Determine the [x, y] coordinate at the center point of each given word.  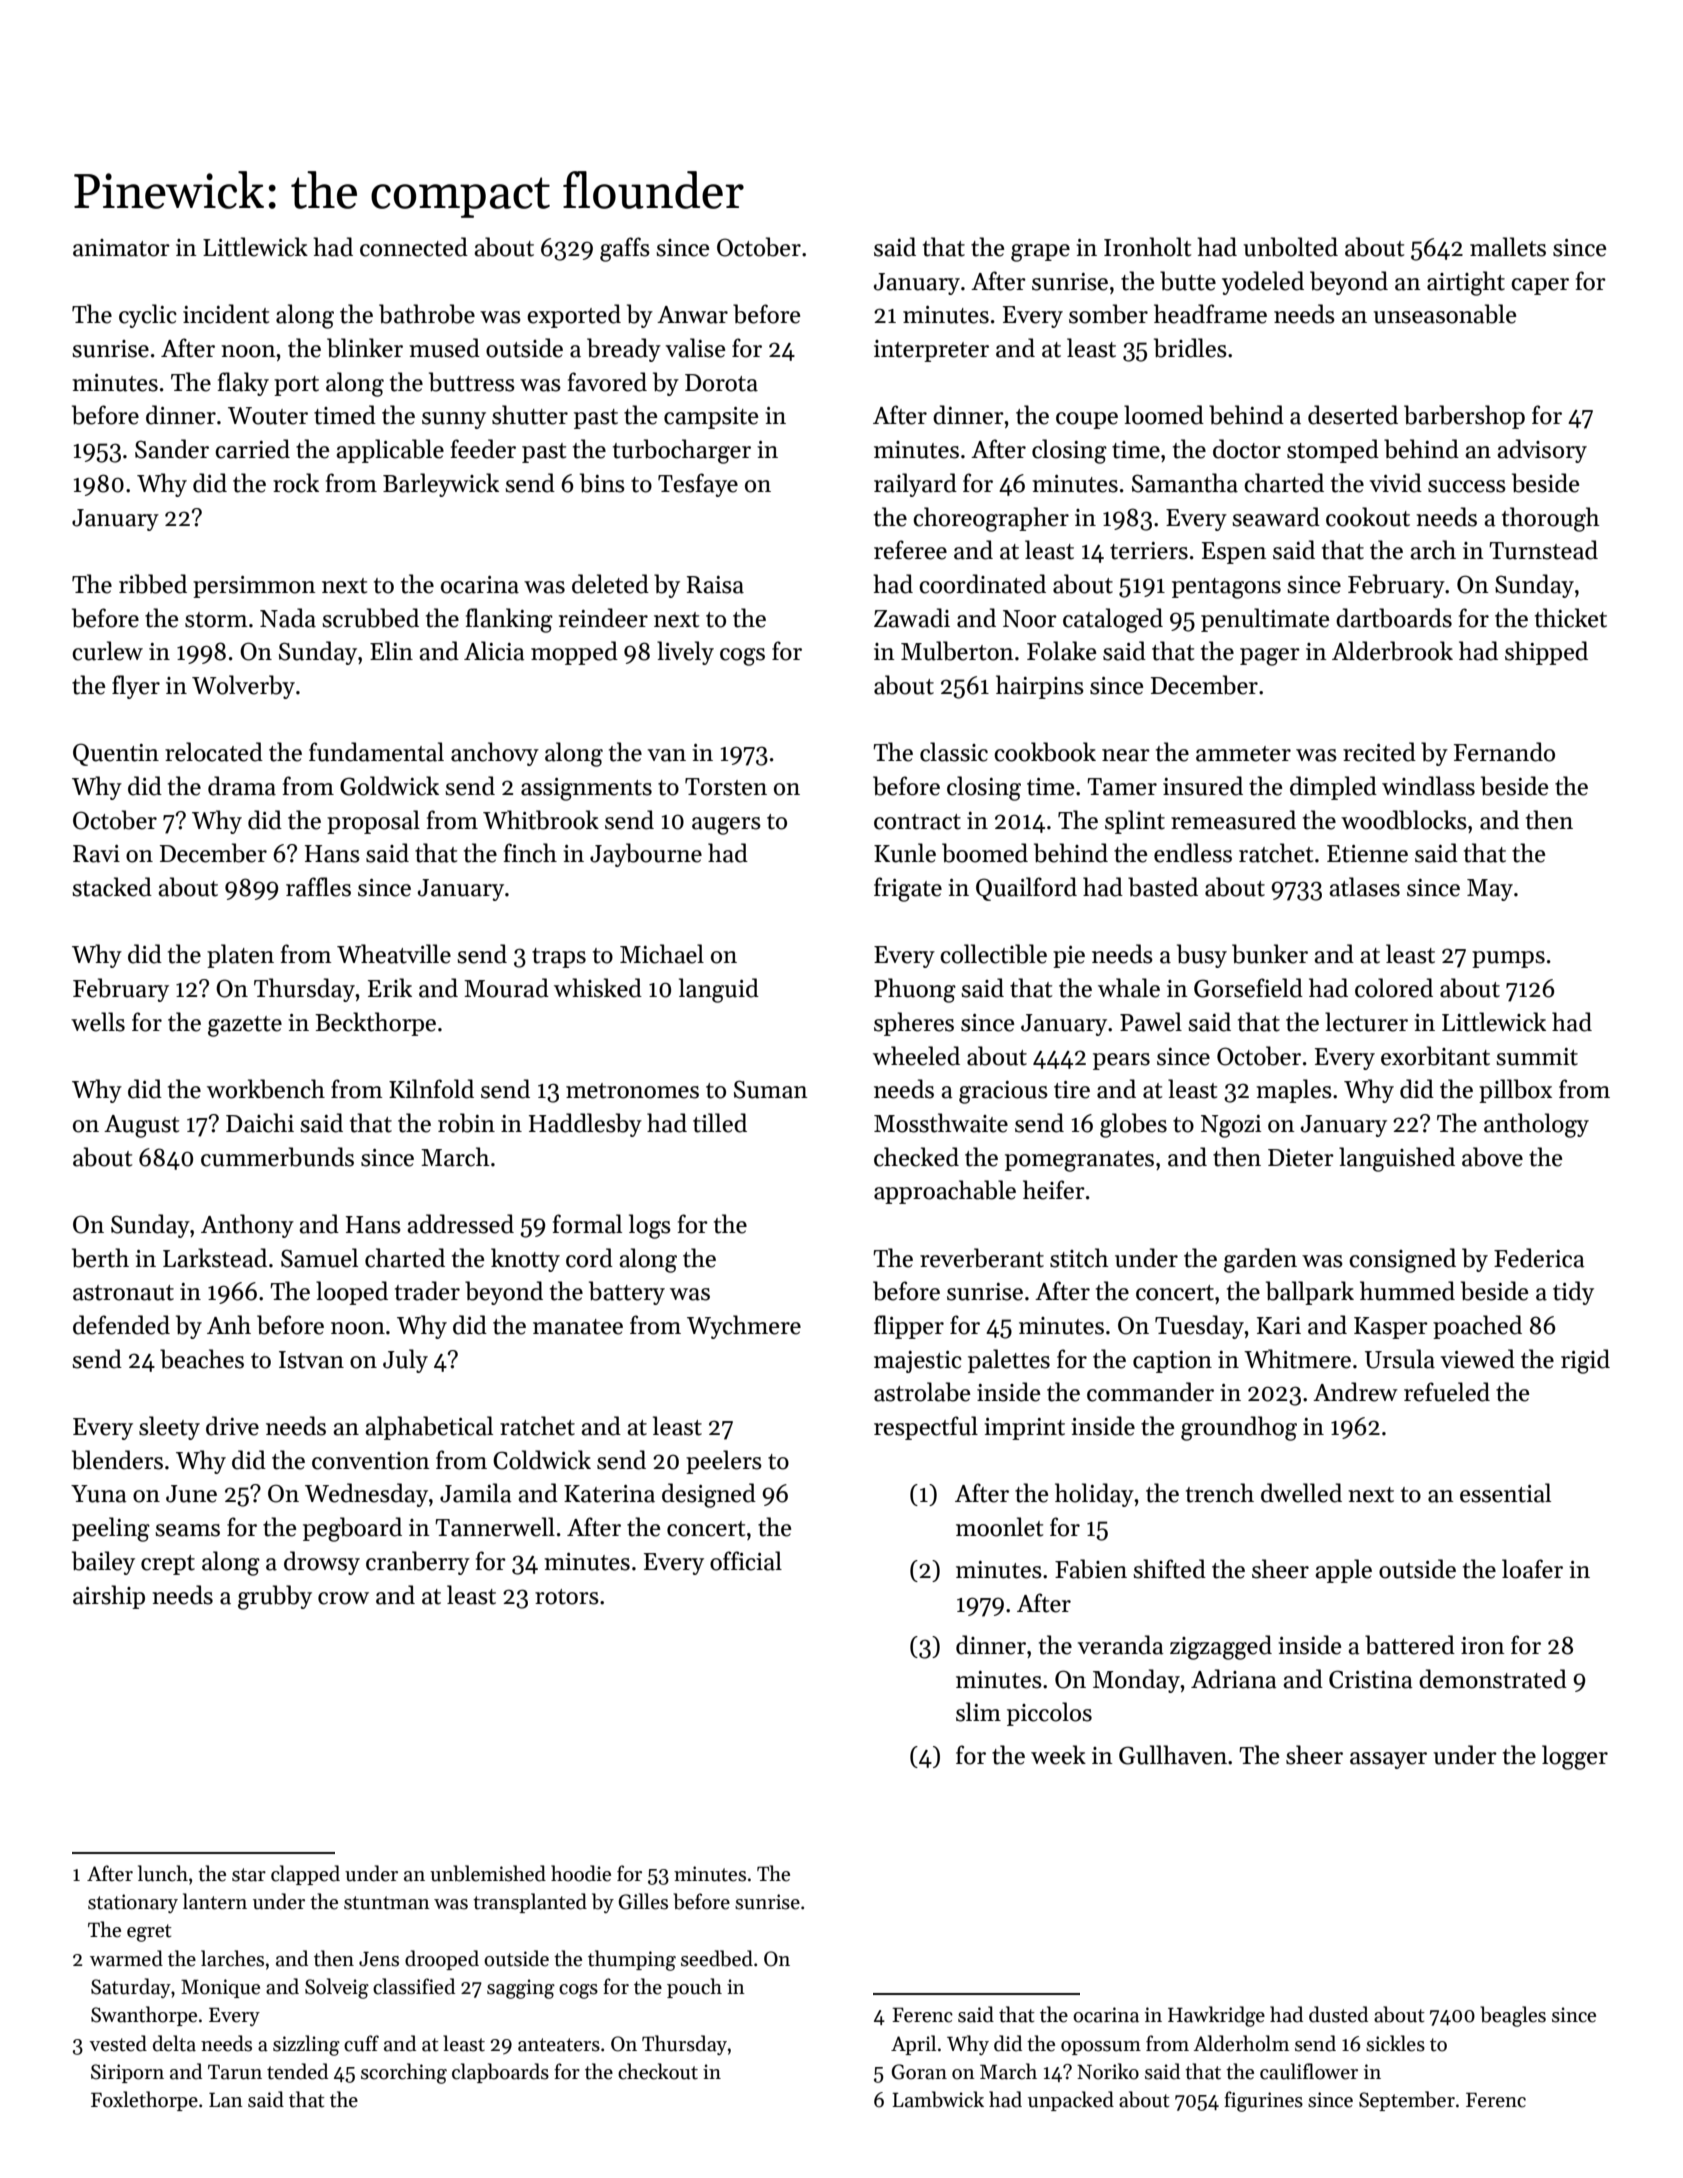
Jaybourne [646, 855]
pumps [1508, 959]
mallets [1508, 247]
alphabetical [429, 1428]
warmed [126, 1958]
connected [414, 247]
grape [1040, 253]
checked [916, 1157]
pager [1270, 657]
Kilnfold [431, 1089]
